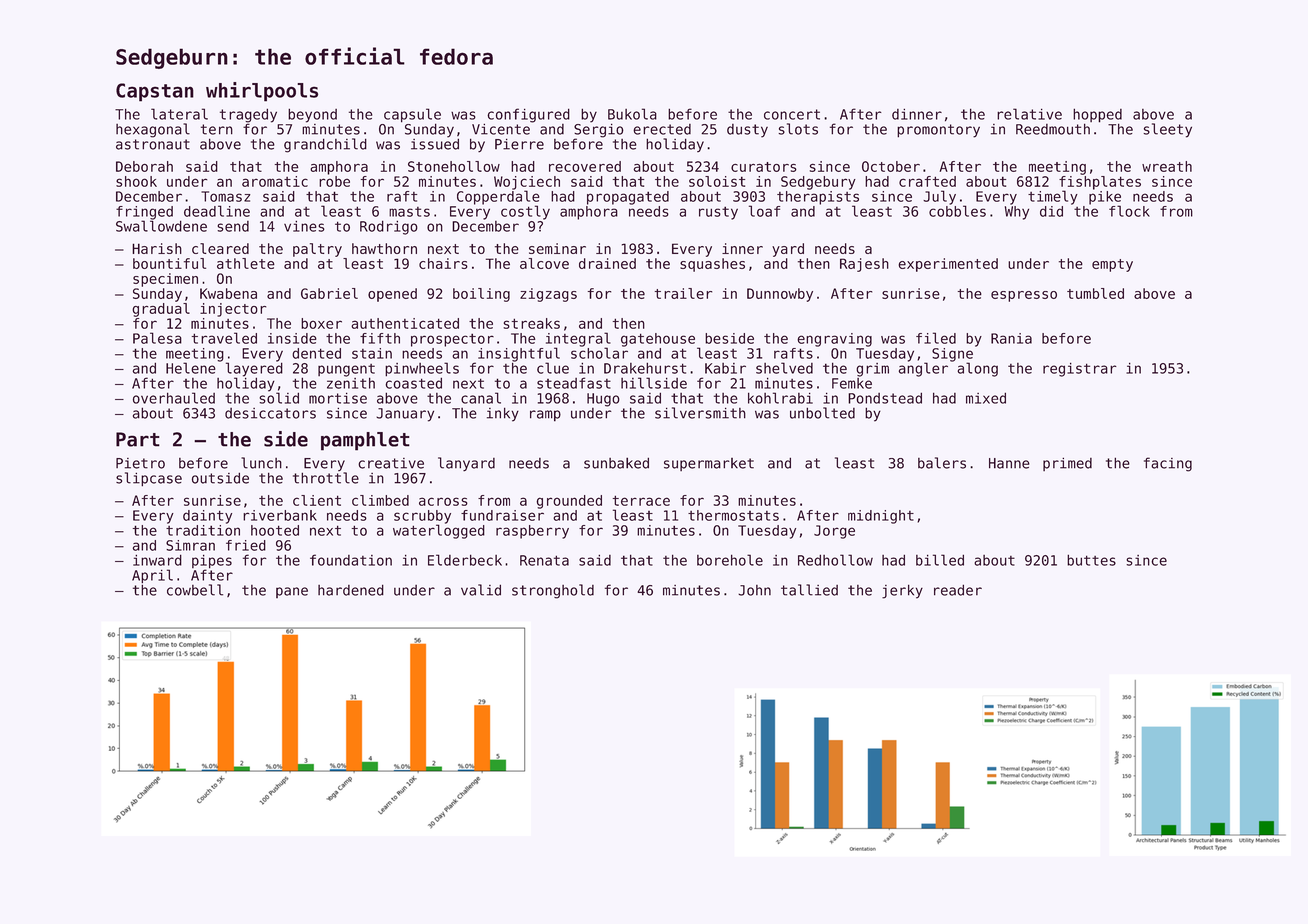 The height and width of the page is (924, 1308). I want to click on concert, so click(792, 114).
